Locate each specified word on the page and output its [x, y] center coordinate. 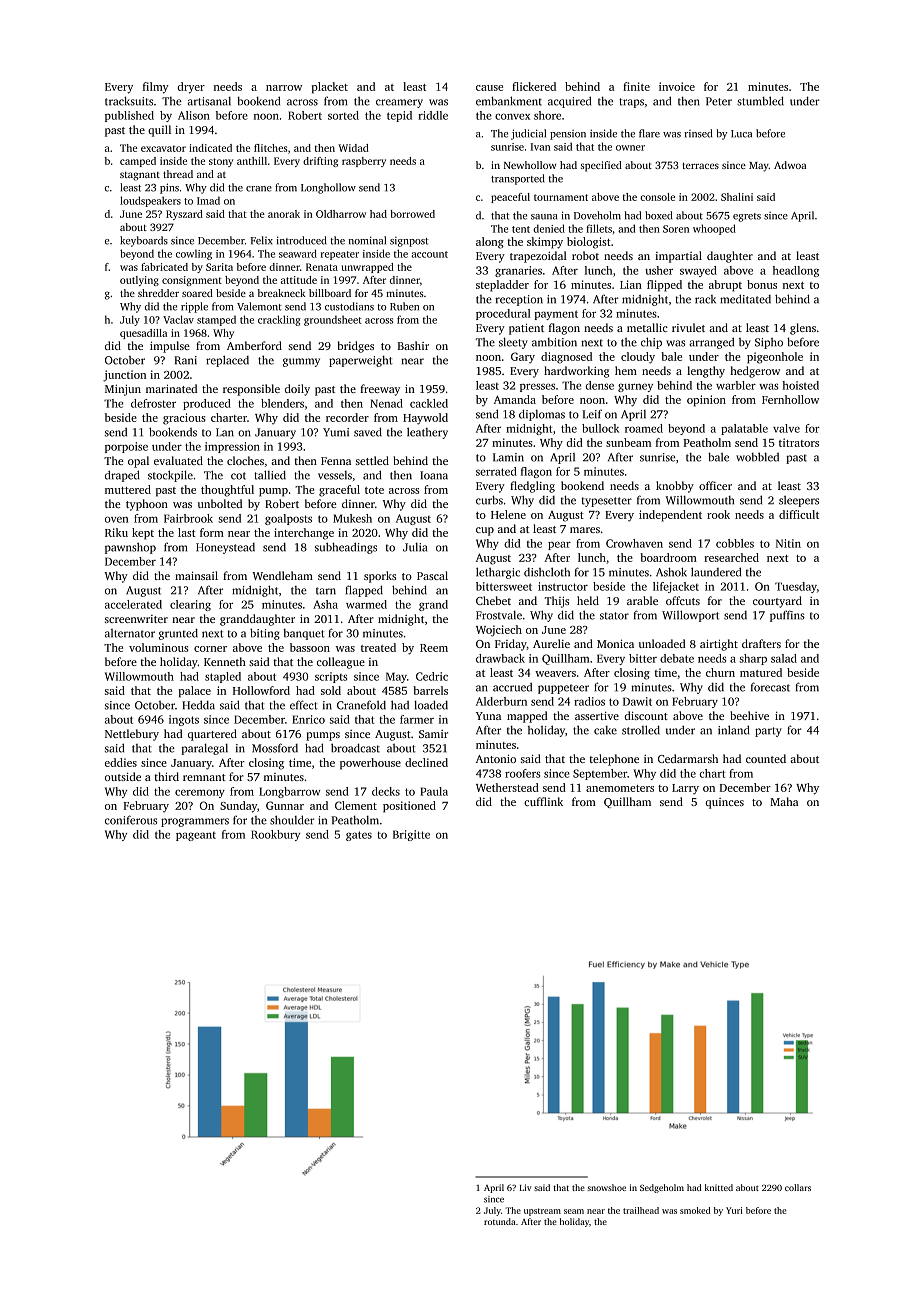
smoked [695, 1210]
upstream [542, 1212]
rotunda [500, 1221]
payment [556, 315]
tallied [270, 475]
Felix [262, 240]
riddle [433, 115]
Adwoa [790, 165]
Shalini [737, 197]
